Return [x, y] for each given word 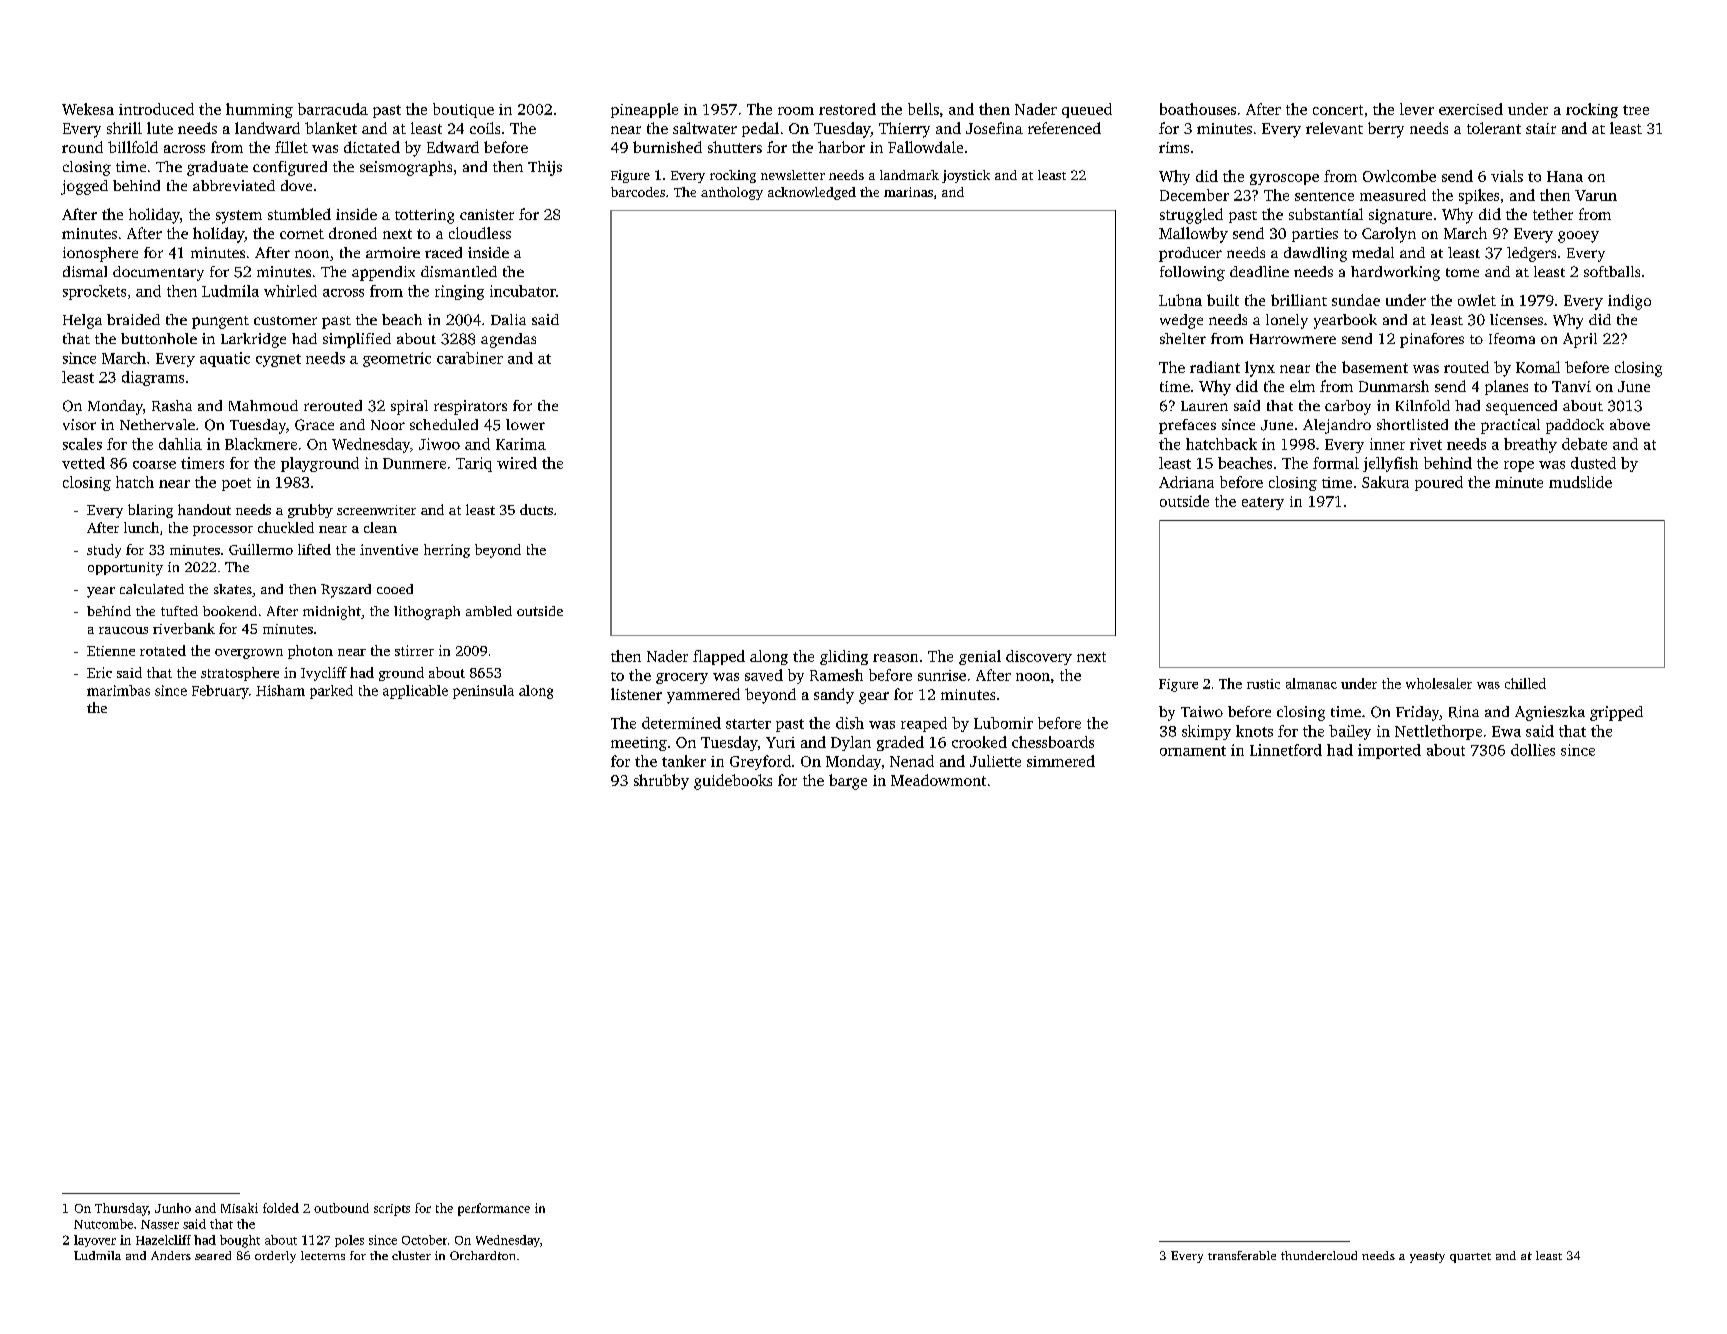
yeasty [1427, 1257]
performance [494, 1209]
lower [525, 424]
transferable [1242, 1255]
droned [353, 233]
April [1580, 340]
